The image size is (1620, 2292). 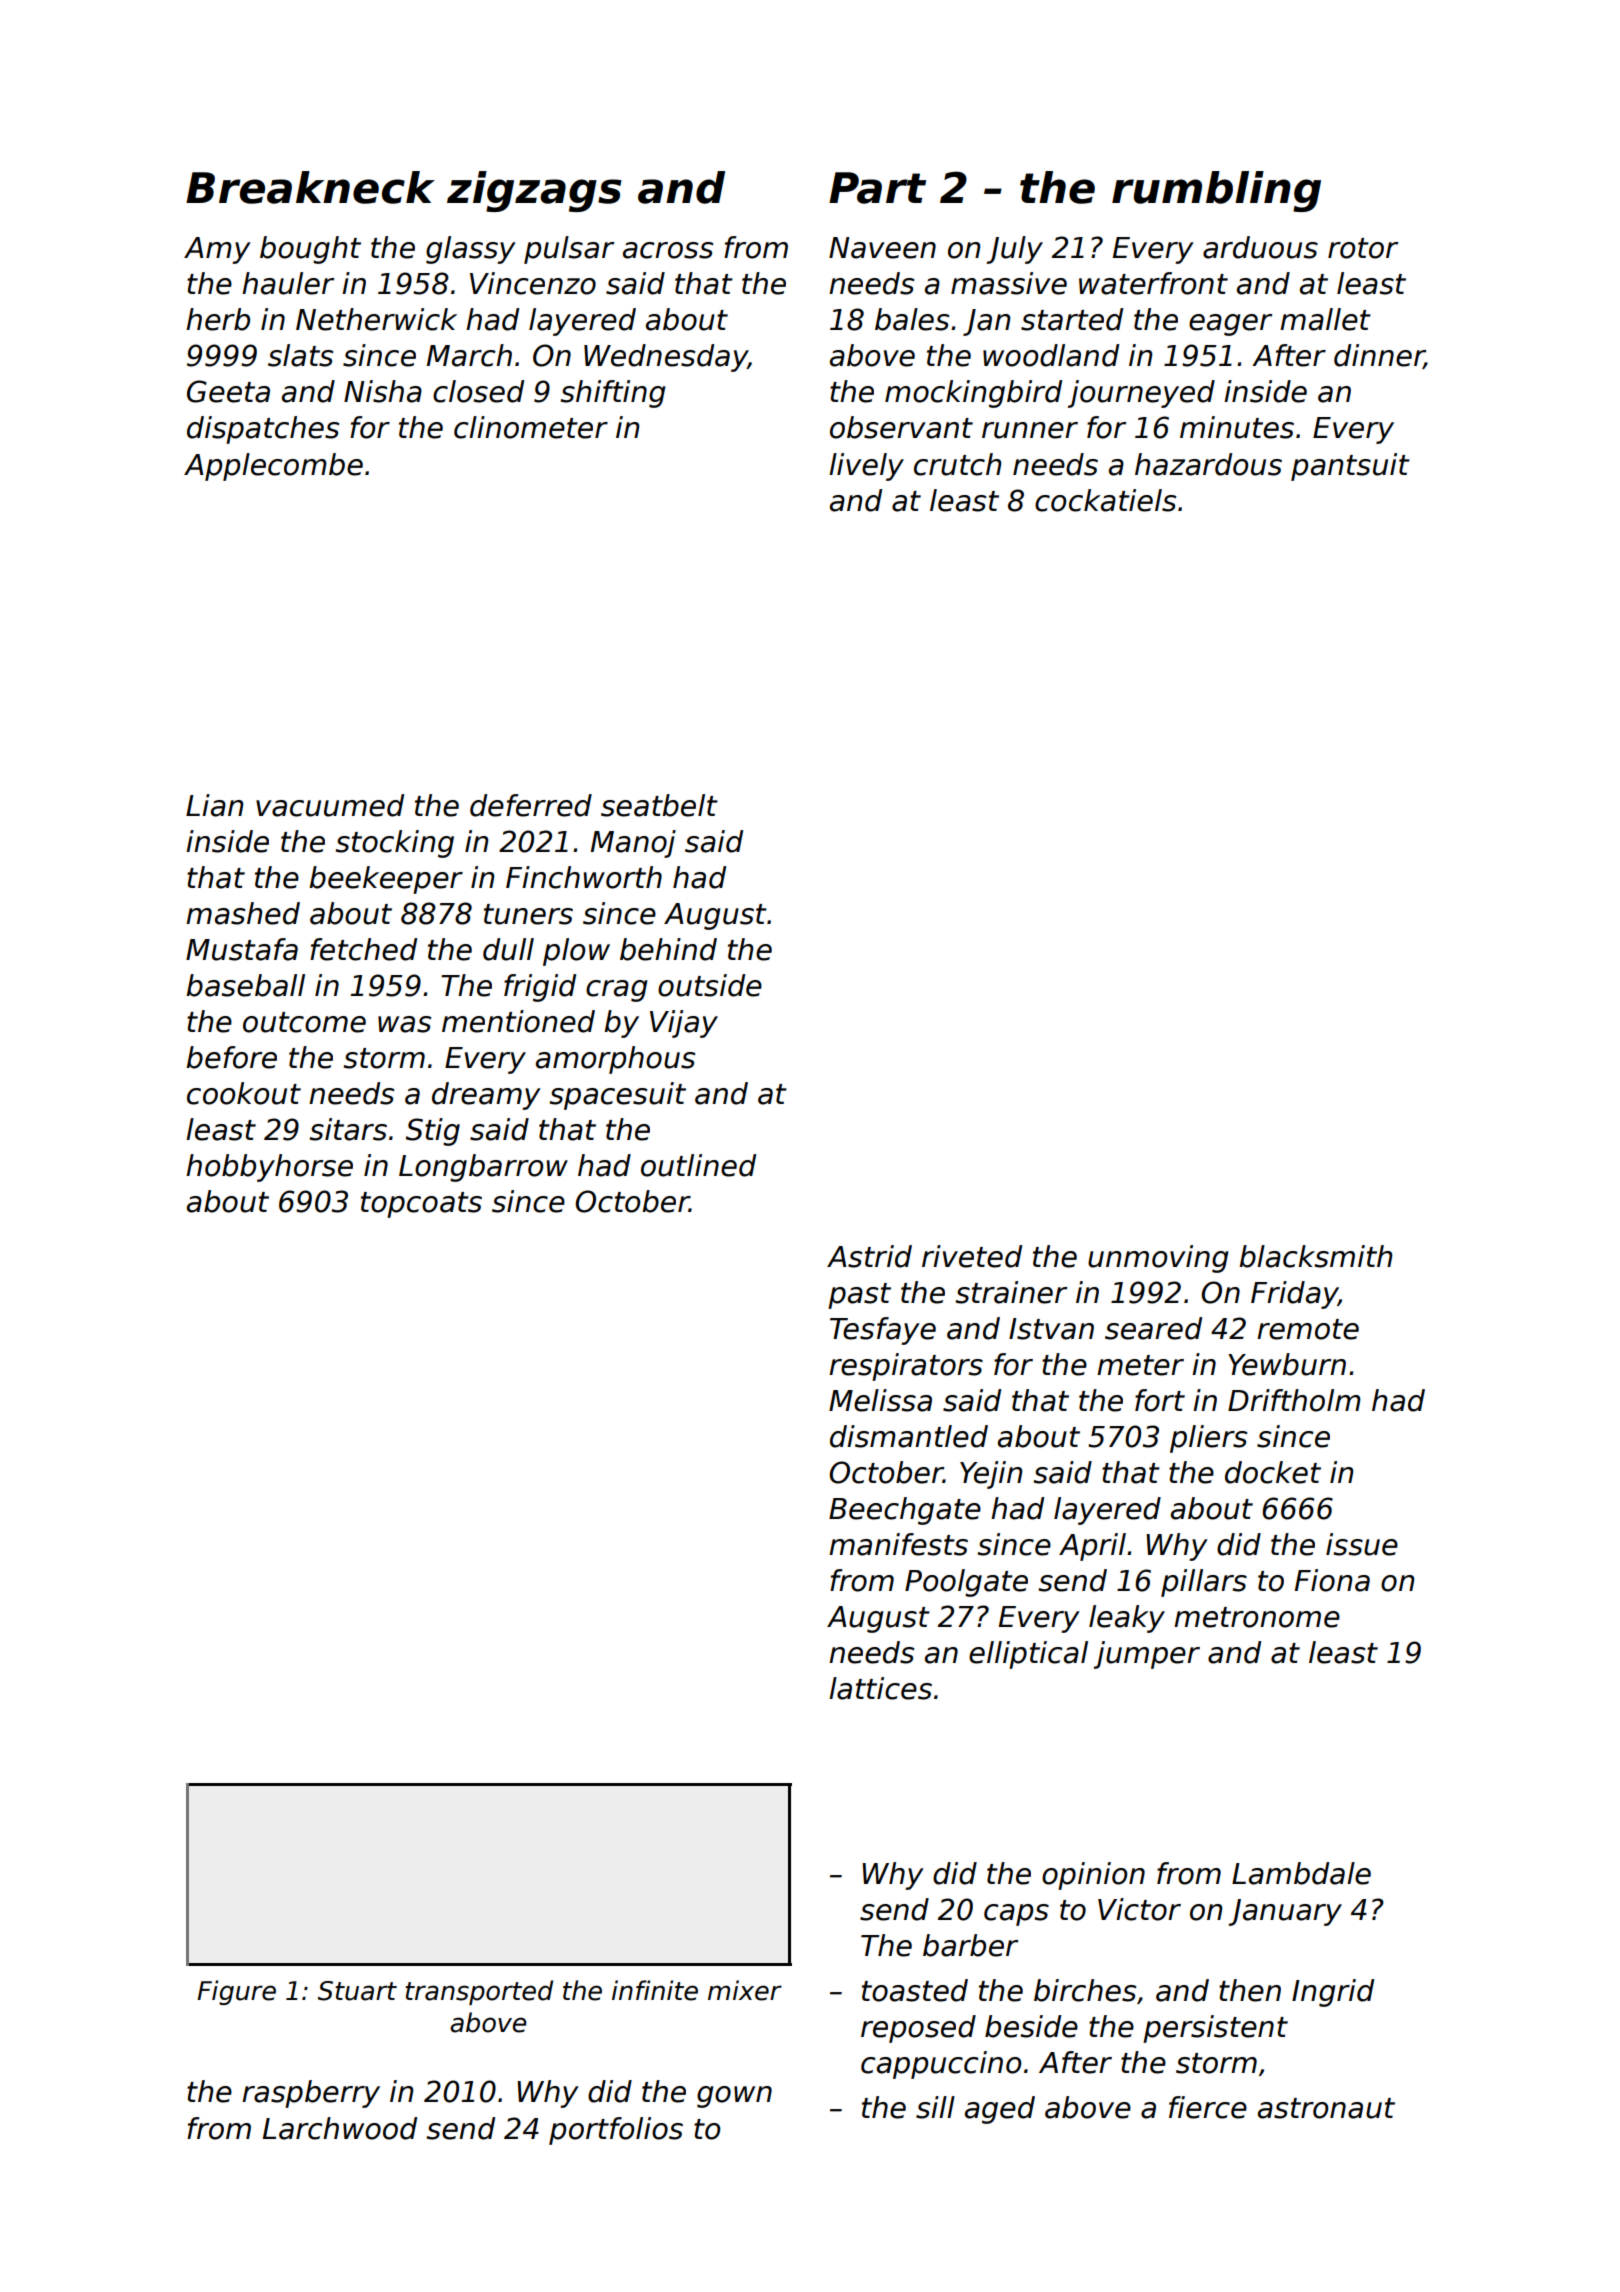 What do you see at coordinates (880, 1688) in the document?
I see `lattices` at bounding box center [880, 1688].
